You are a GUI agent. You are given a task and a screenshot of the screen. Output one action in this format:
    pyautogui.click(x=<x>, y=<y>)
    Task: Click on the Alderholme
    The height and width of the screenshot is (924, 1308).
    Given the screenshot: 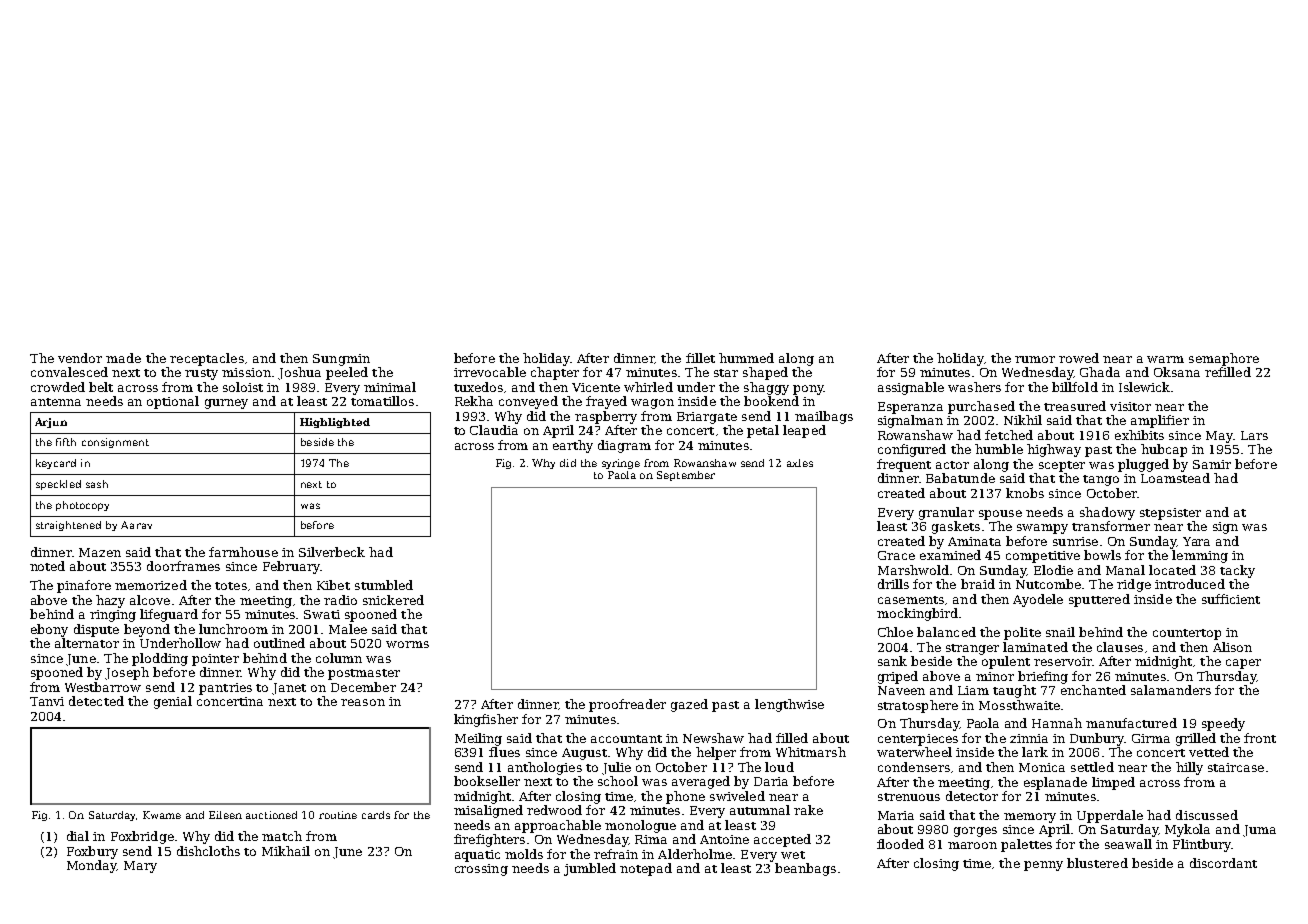 What is the action you would take?
    pyautogui.click(x=695, y=854)
